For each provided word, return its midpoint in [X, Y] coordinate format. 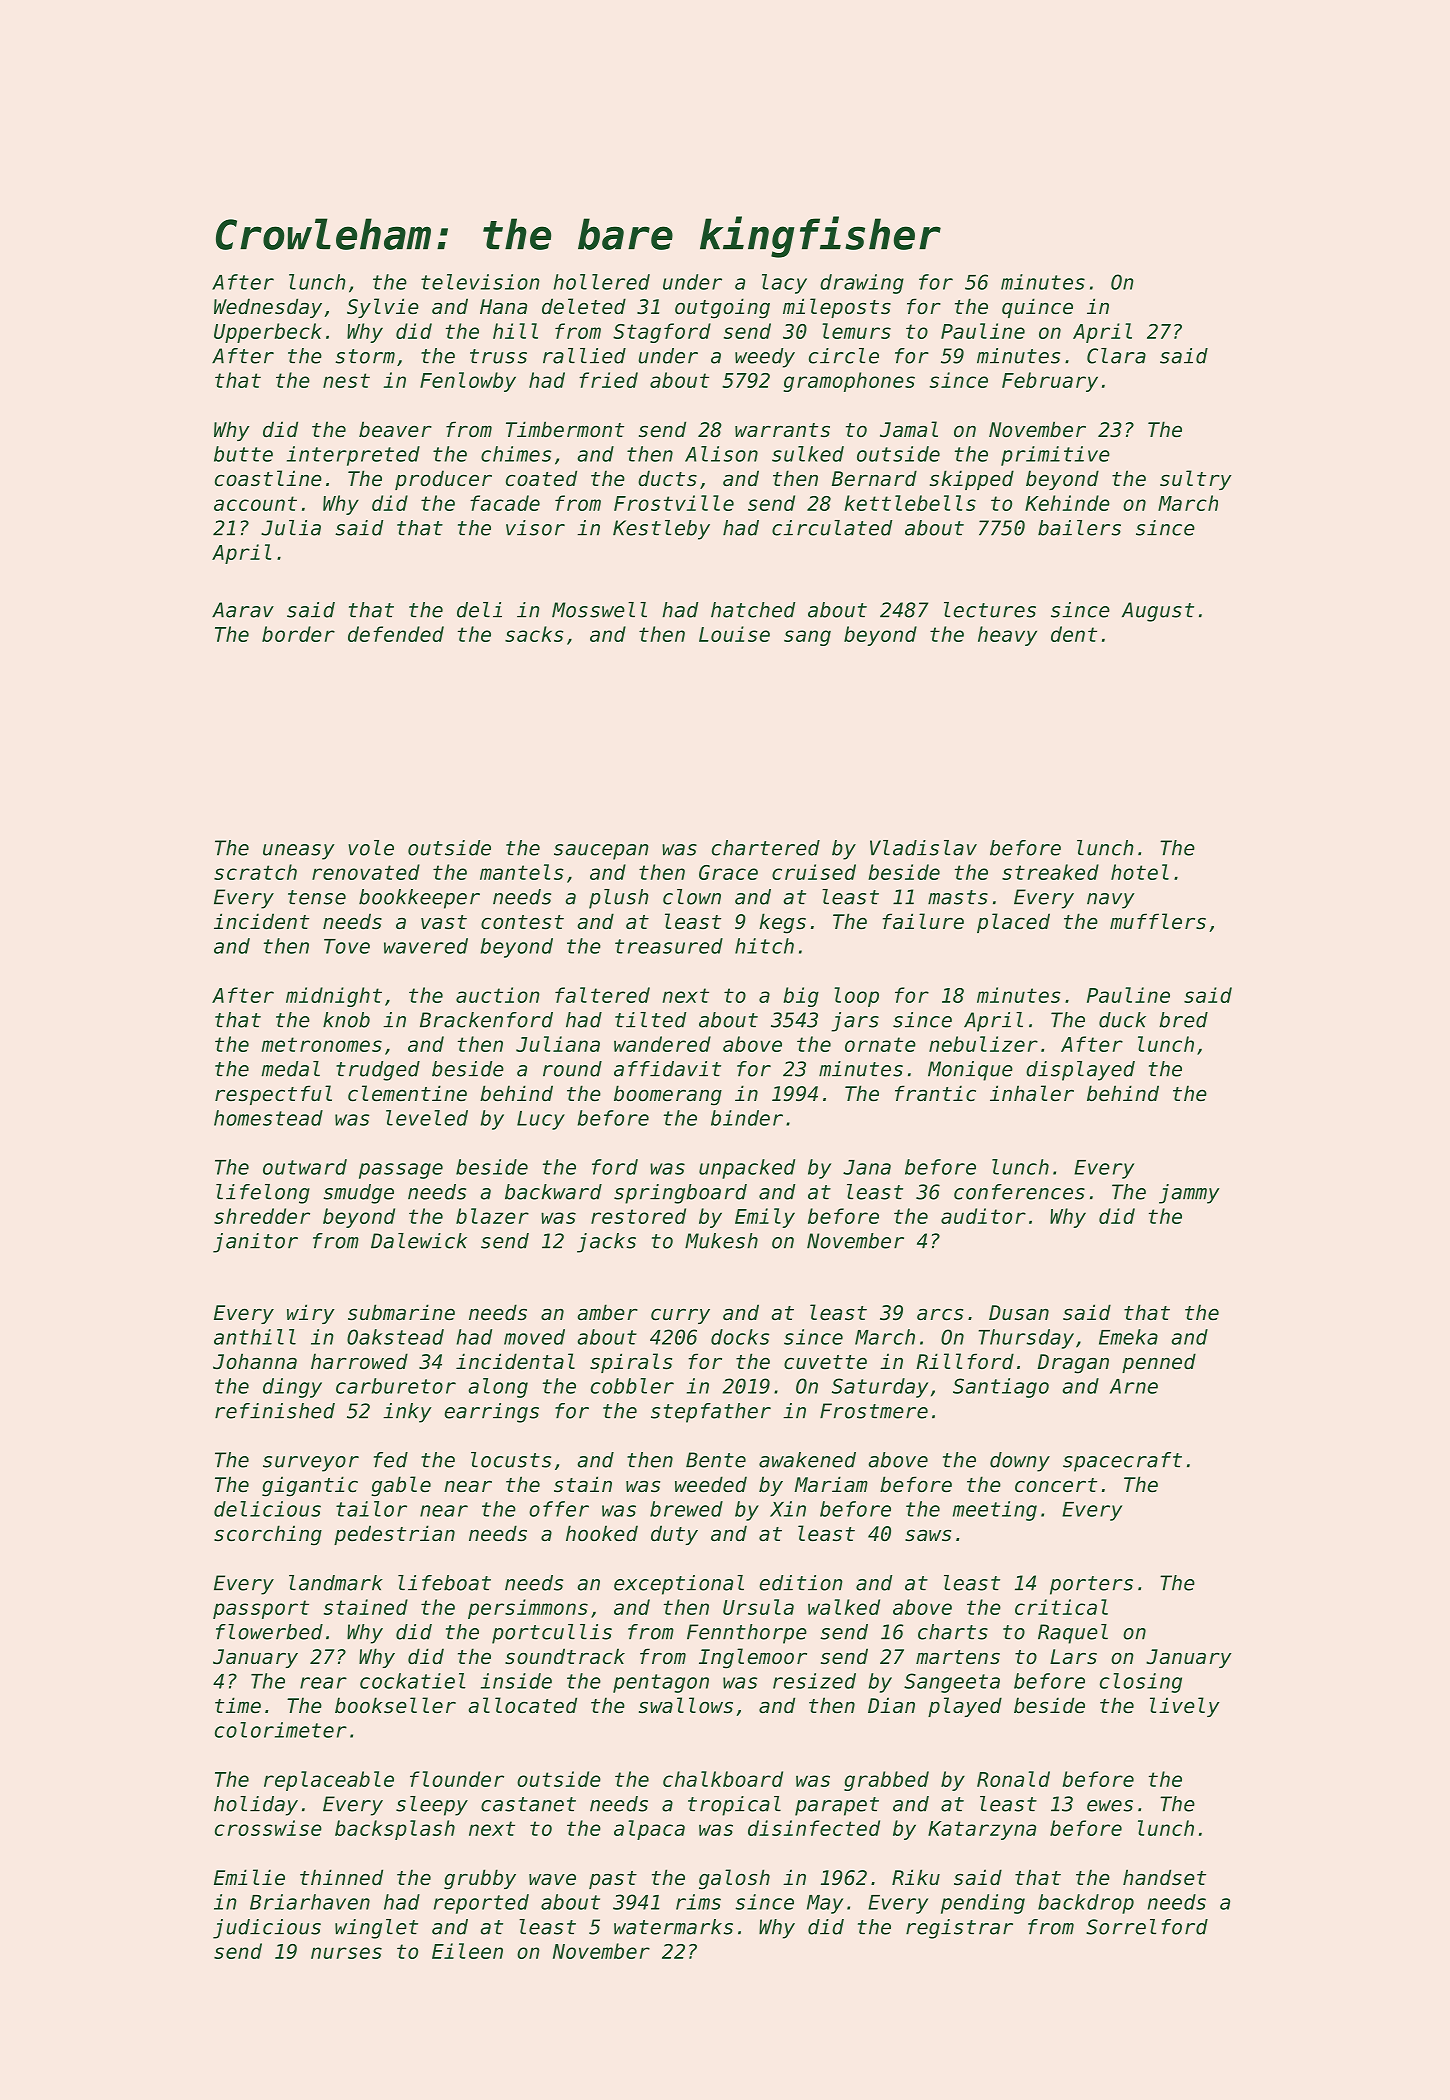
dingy [292, 1388]
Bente [716, 1460]
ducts [667, 478]
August [1158, 612]
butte [243, 454]
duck [1122, 1020]
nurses [346, 1953]
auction [498, 995]
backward [553, 1192]
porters [1091, 1585]
